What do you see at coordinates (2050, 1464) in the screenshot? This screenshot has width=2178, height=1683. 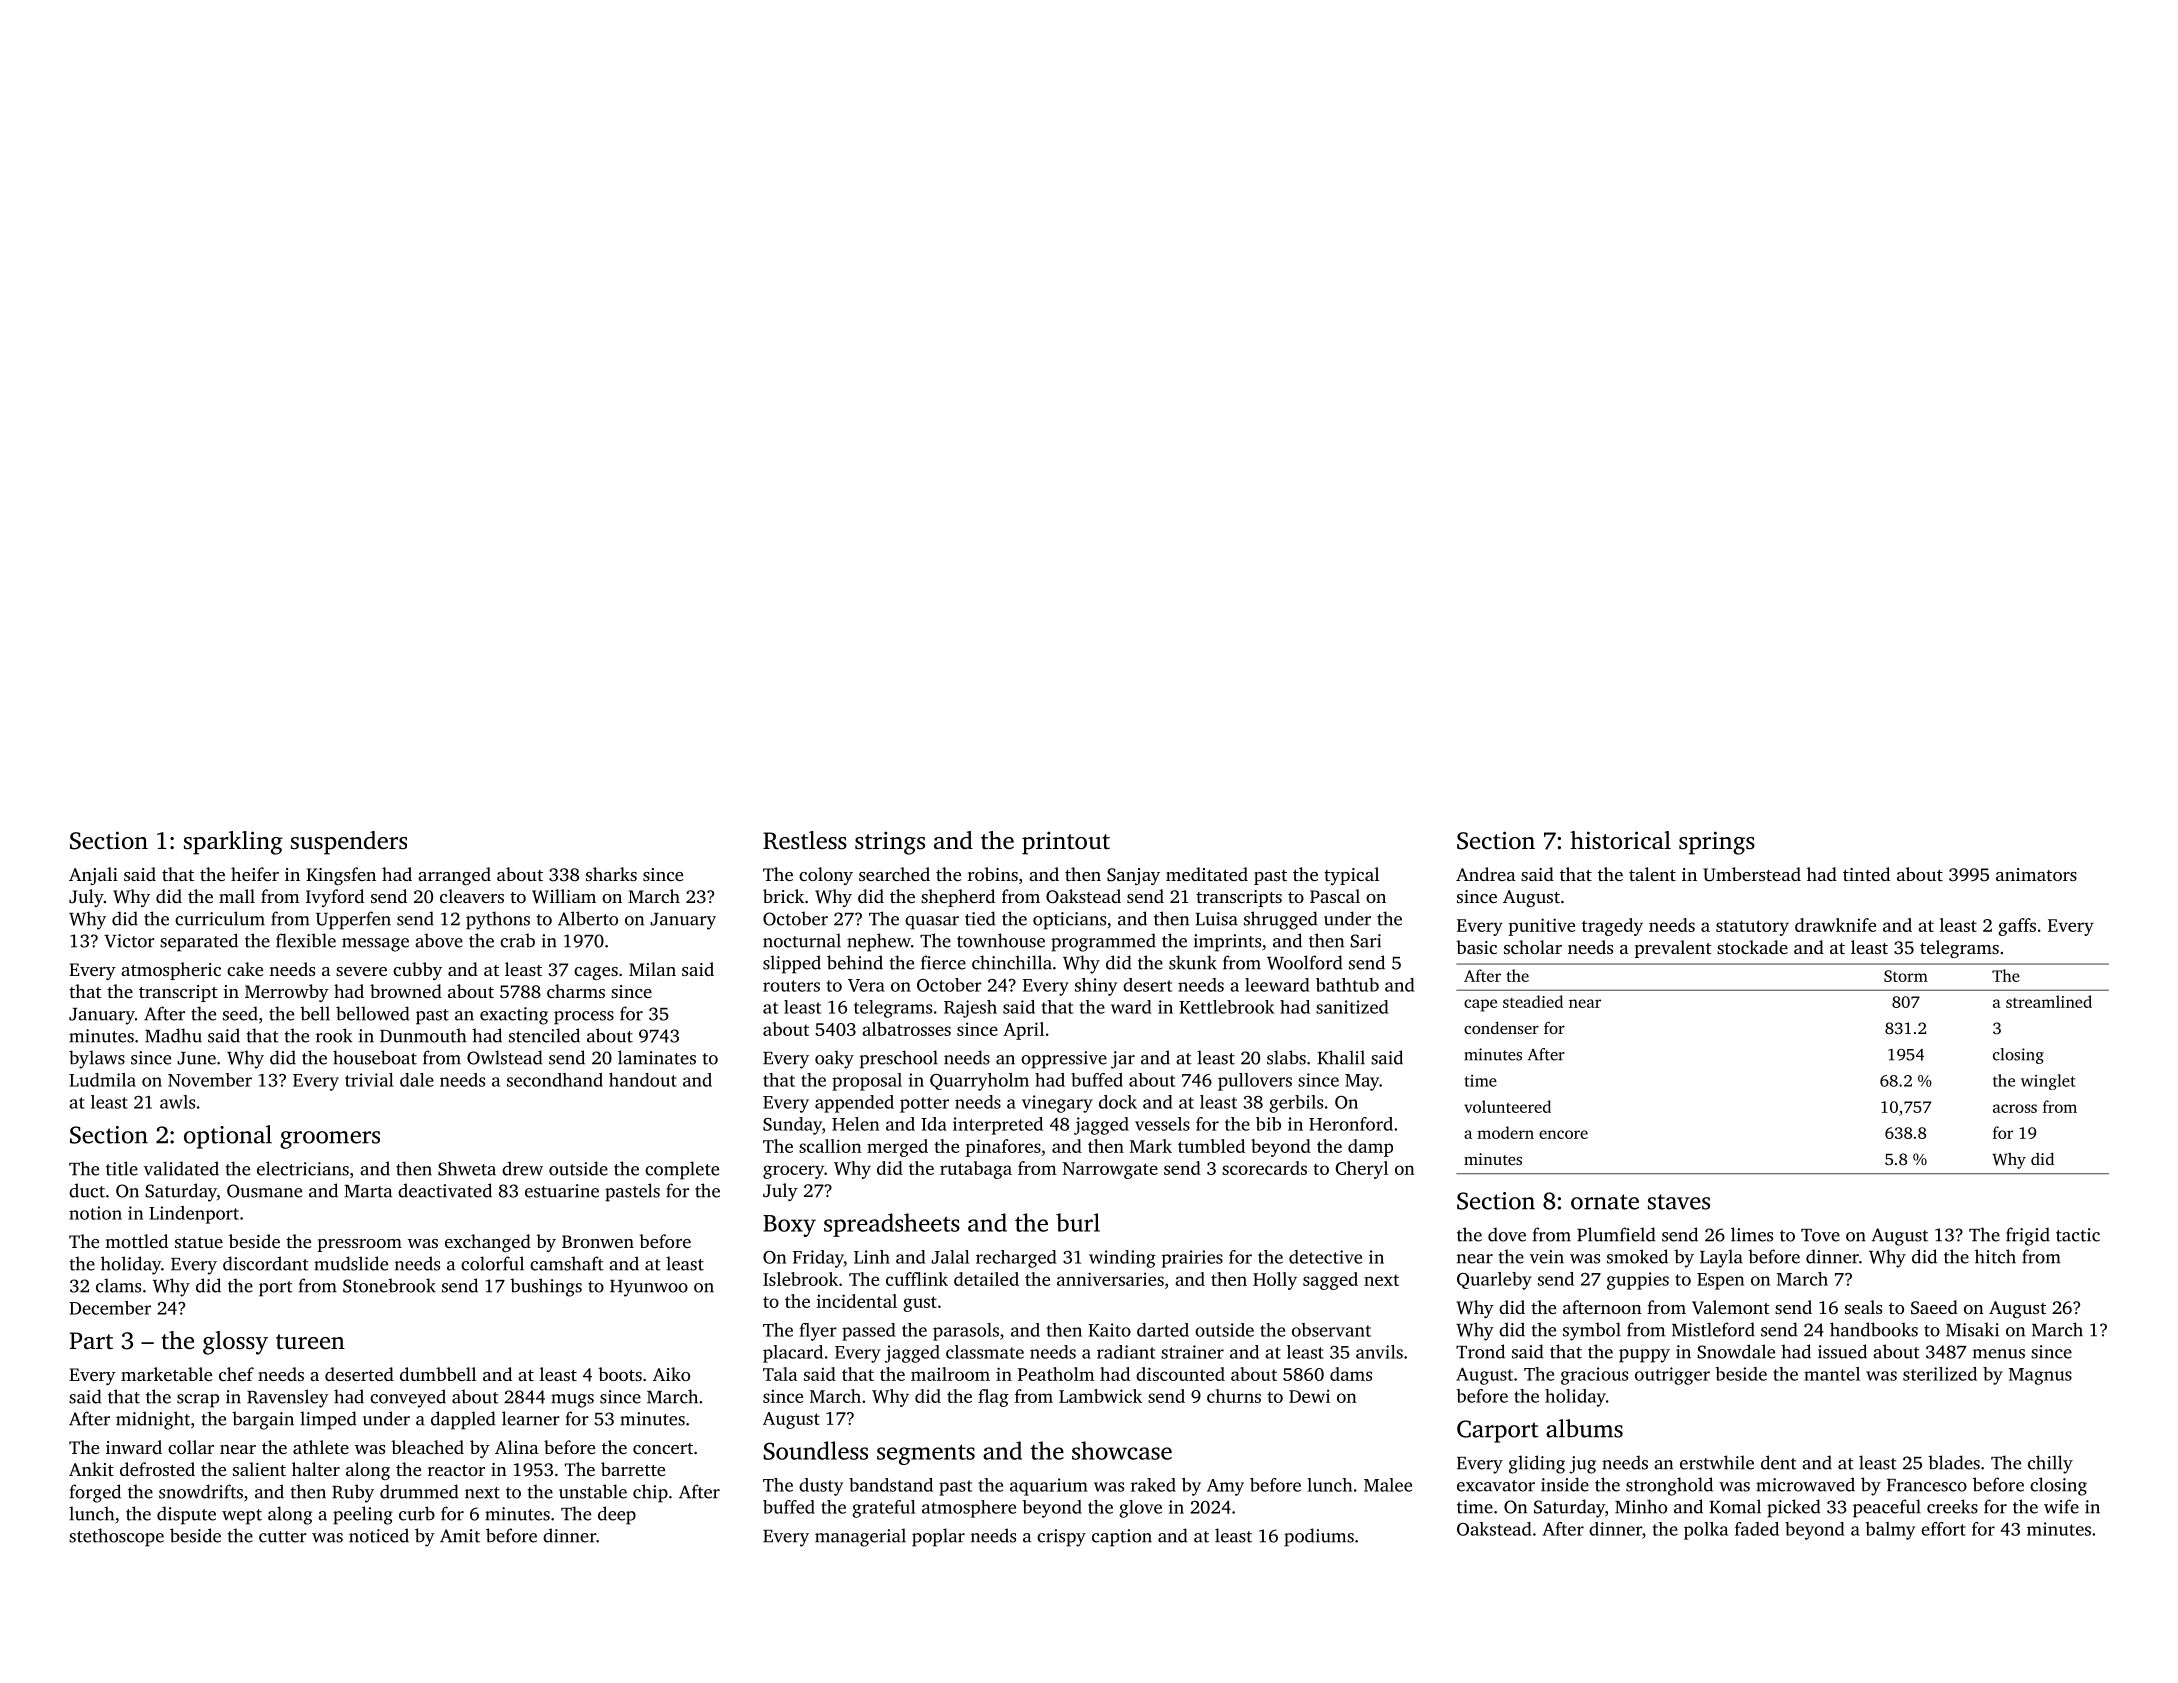 I see `chilly` at bounding box center [2050, 1464].
